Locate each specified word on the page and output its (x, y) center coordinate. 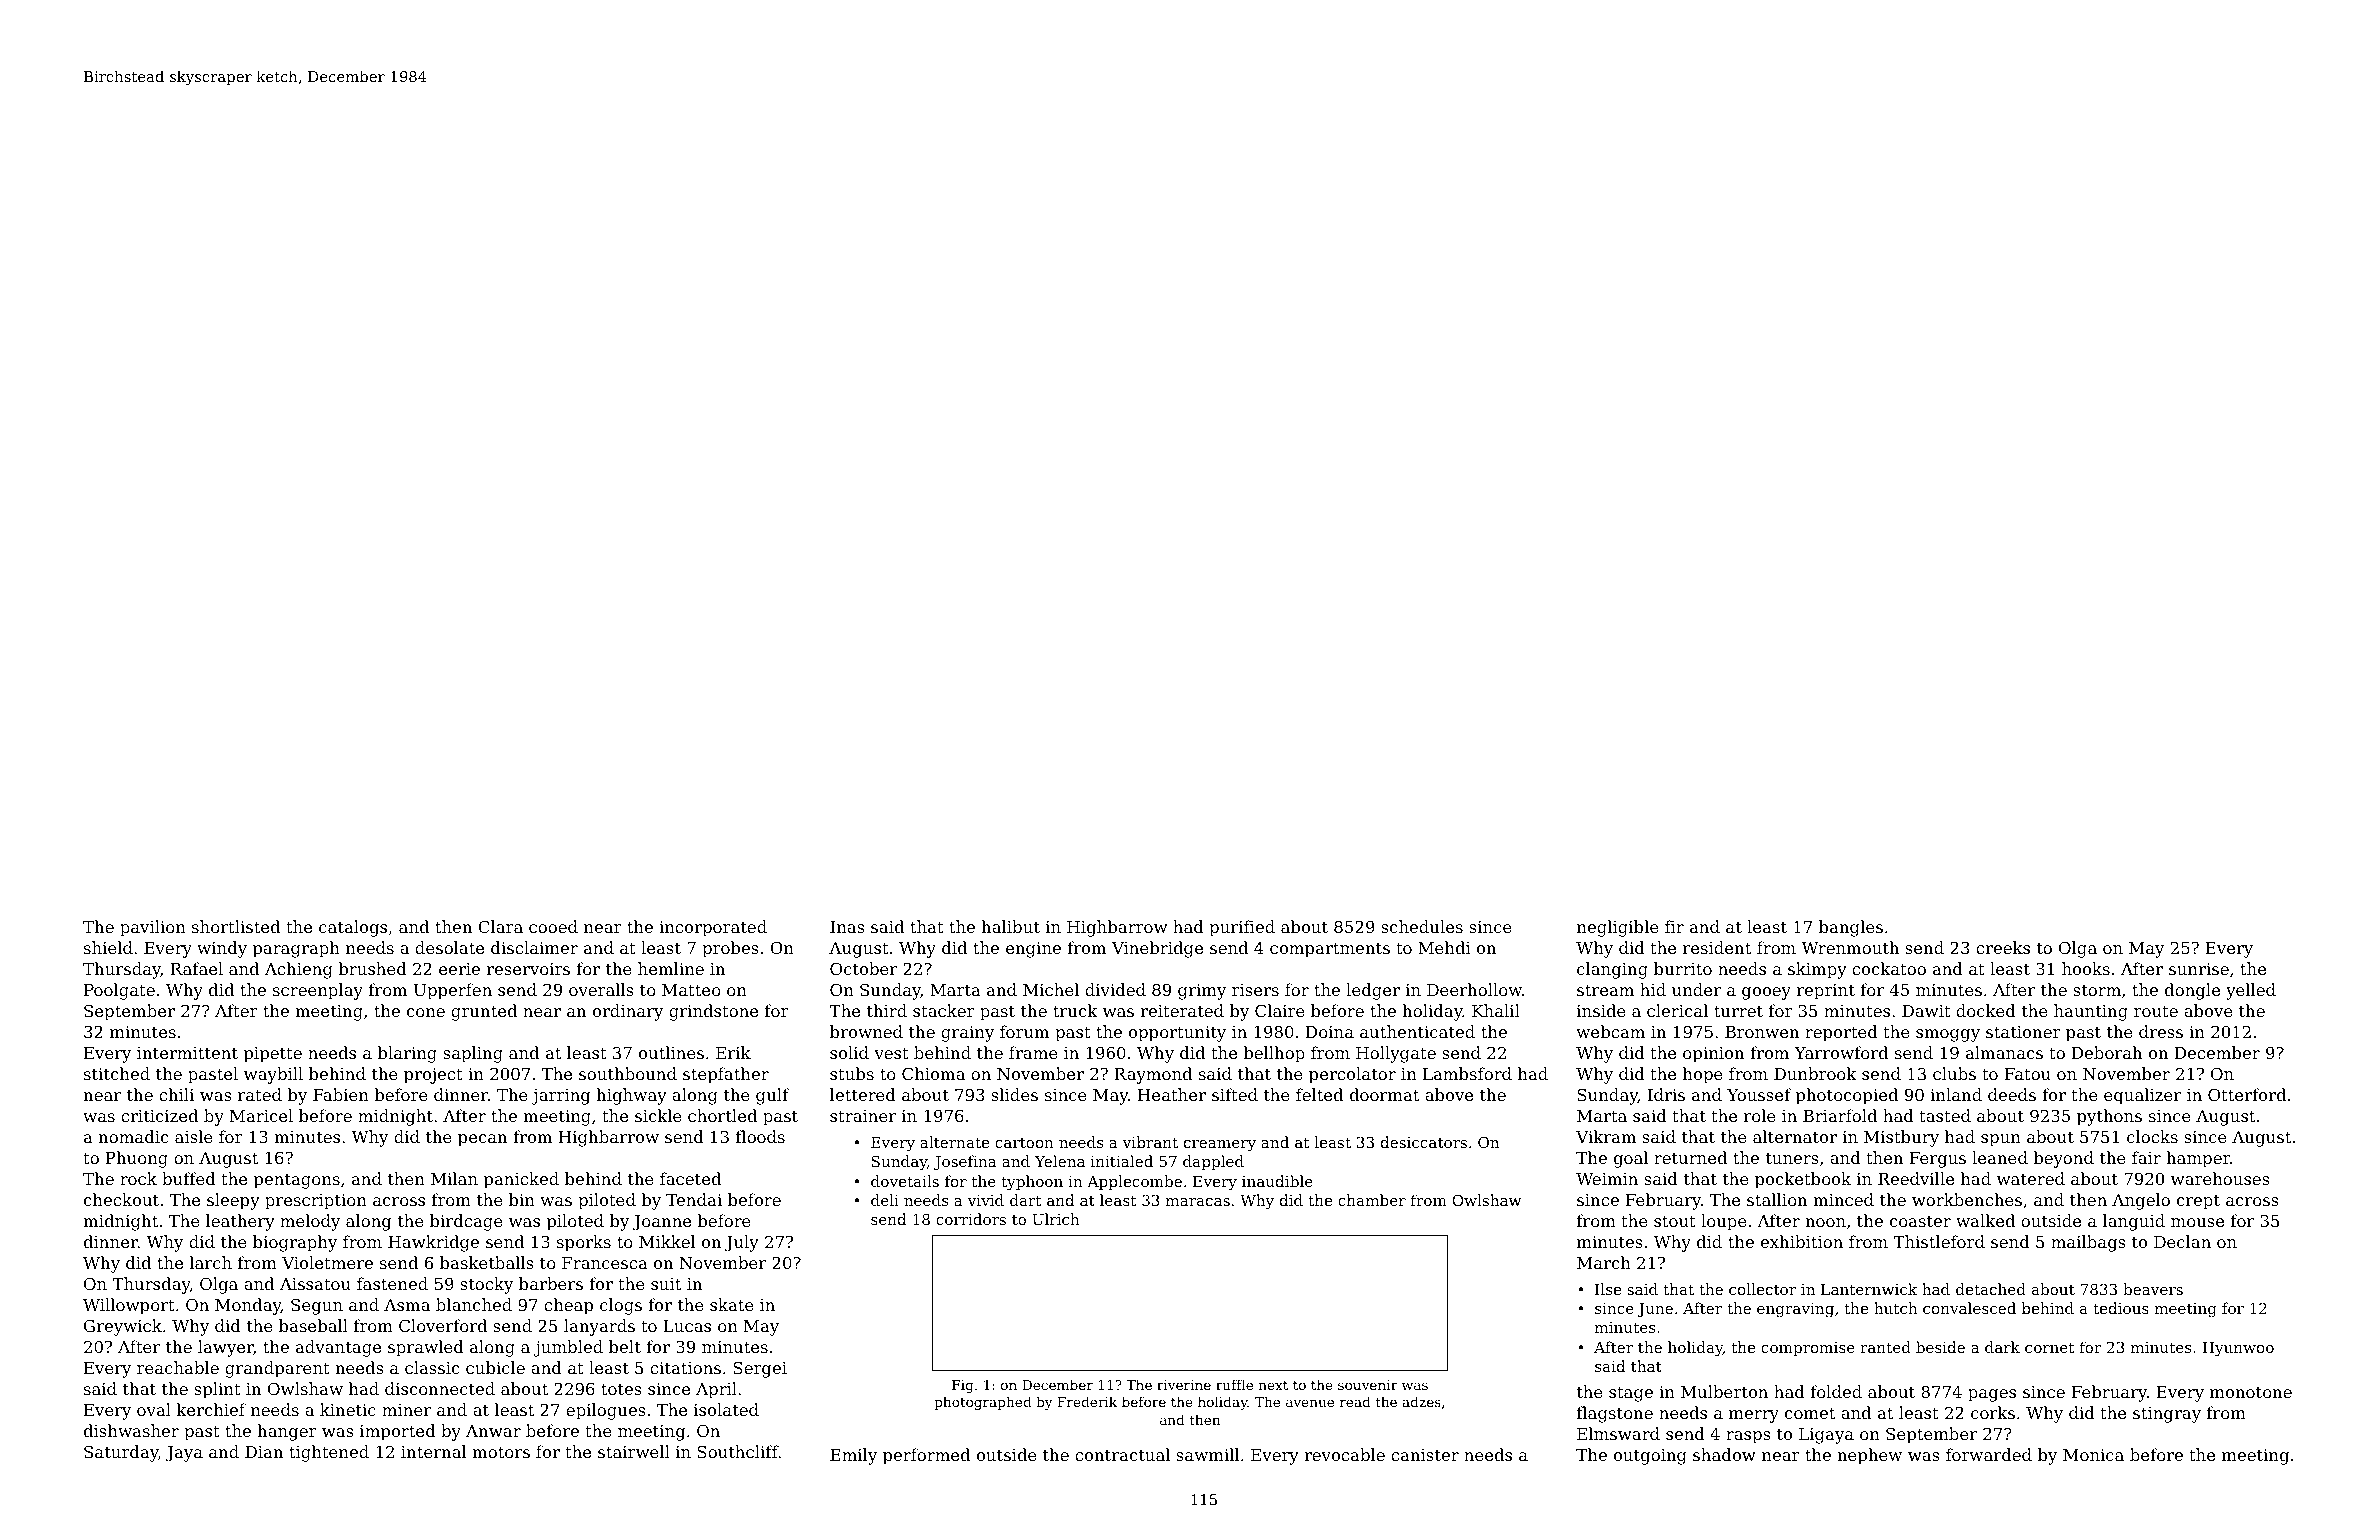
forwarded (1989, 1454)
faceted (690, 1178)
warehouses (2220, 1178)
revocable (1344, 1454)
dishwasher (131, 1430)
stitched (117, 1073)
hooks (2086, 968)
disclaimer (534, 947)
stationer (2023, 1032)
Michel (1051, 989)
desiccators (1424, 1142)
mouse (2197, 1222)
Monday (248, 1306)
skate (732, 1304)
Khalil (1496, 1010)
